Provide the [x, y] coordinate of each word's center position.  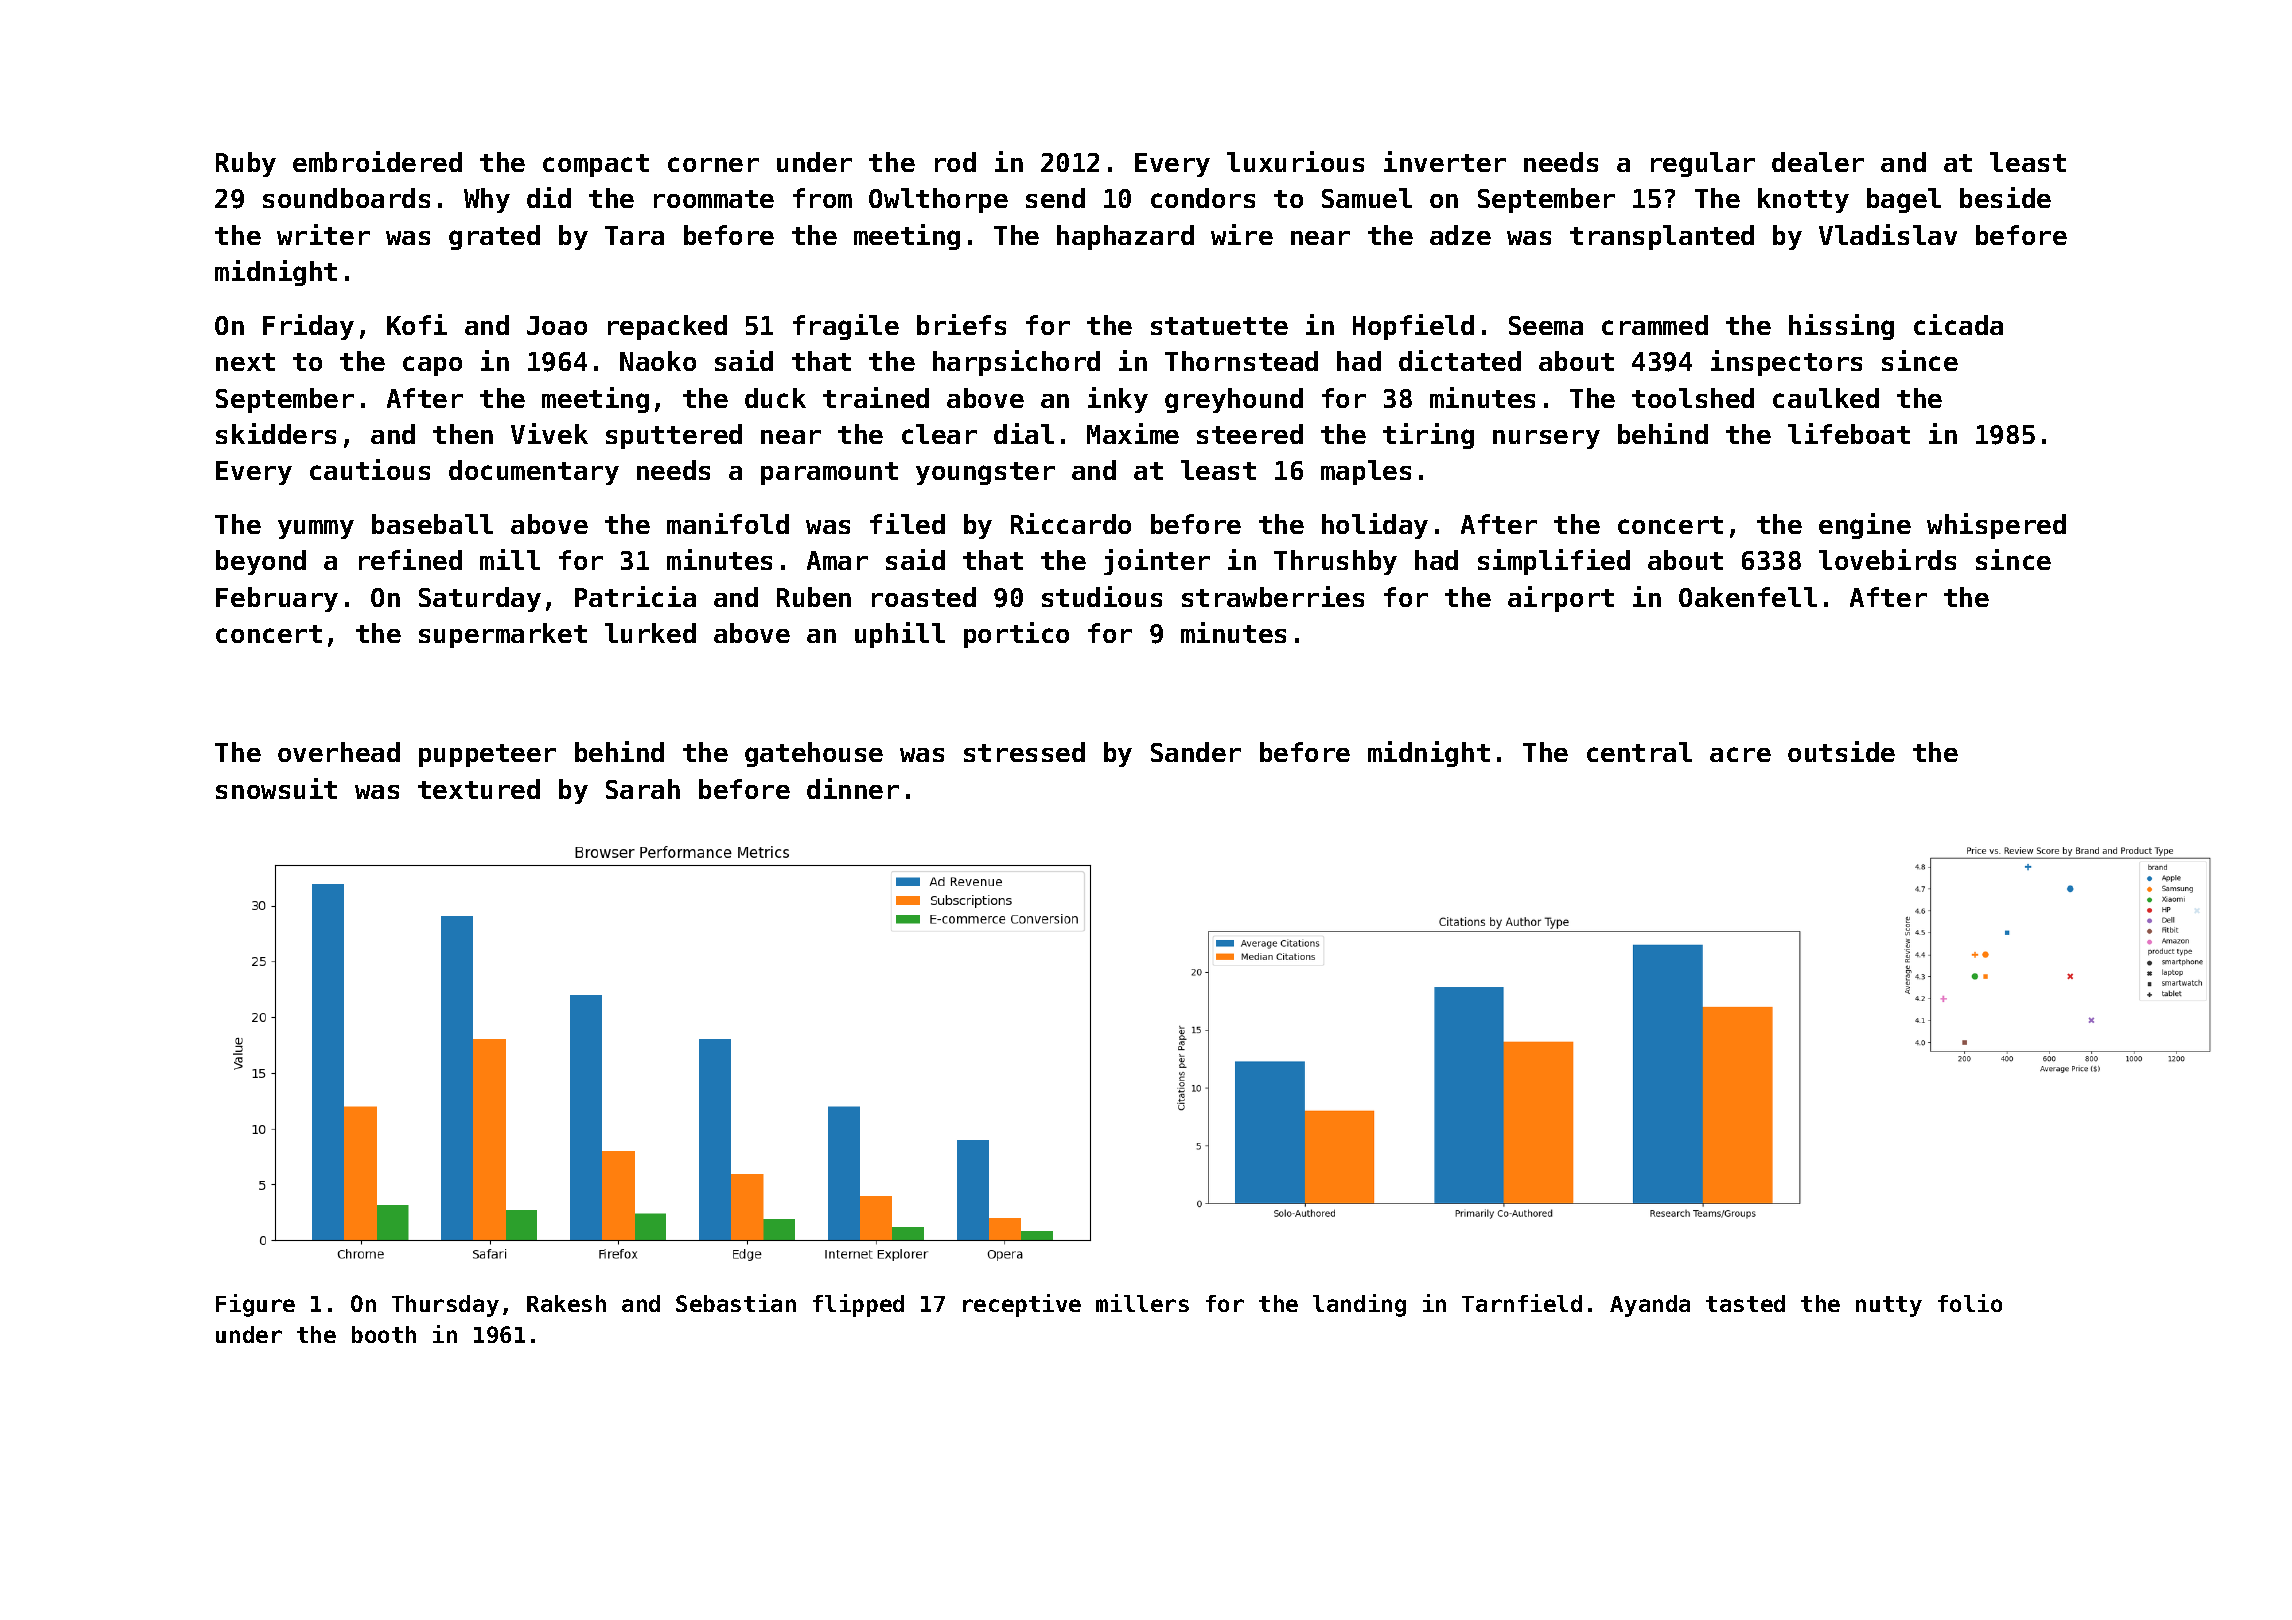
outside [1841, 751]
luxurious [1295, 161]
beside [2005, 197]
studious [1102, 596]
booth [384, 1334]
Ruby [246, 164]
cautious [370, 469]
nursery [1546, 439]
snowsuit [276, 788]
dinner [853, 788]
